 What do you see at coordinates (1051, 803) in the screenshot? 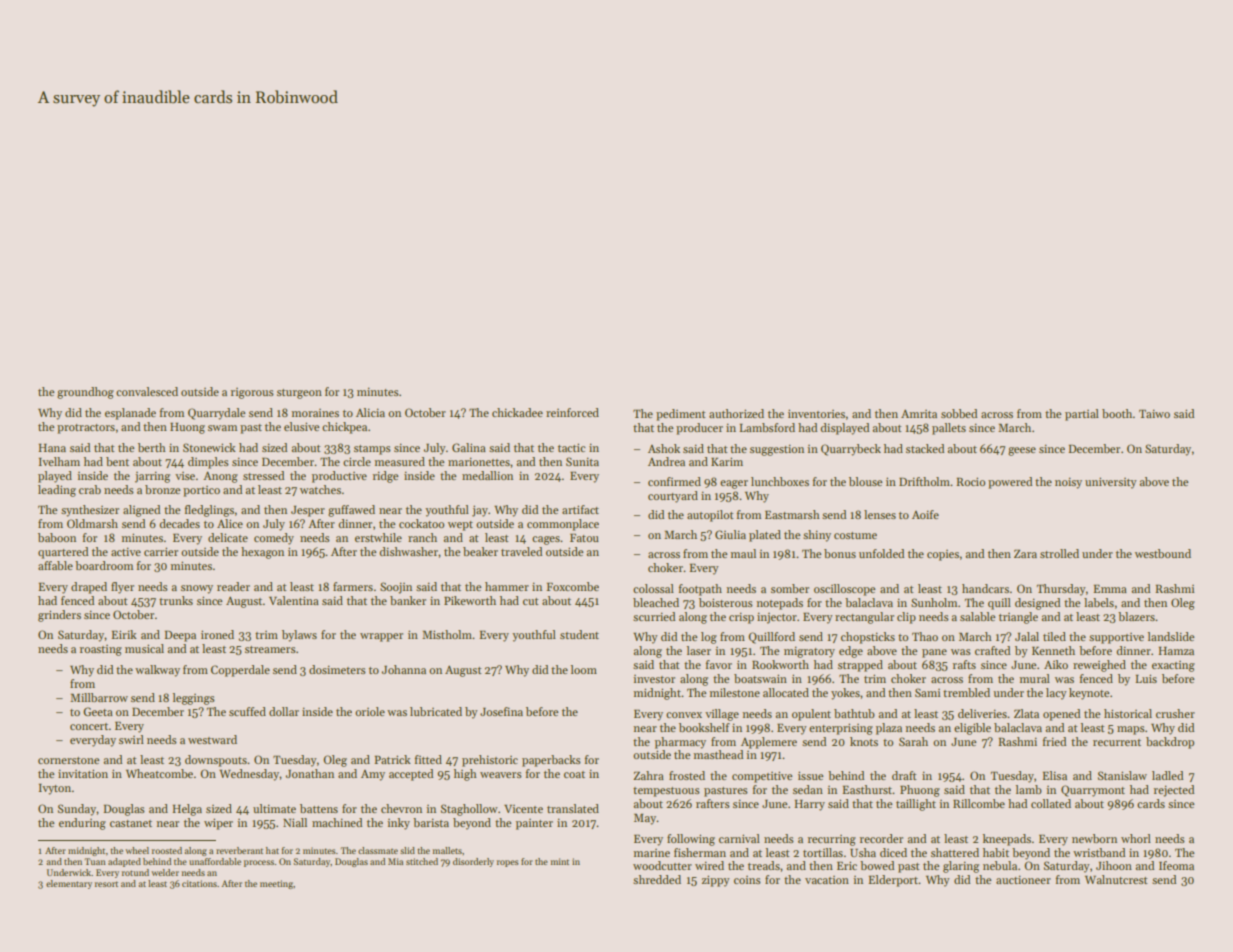
I see `collated` at bounding box center [1051, 803].
